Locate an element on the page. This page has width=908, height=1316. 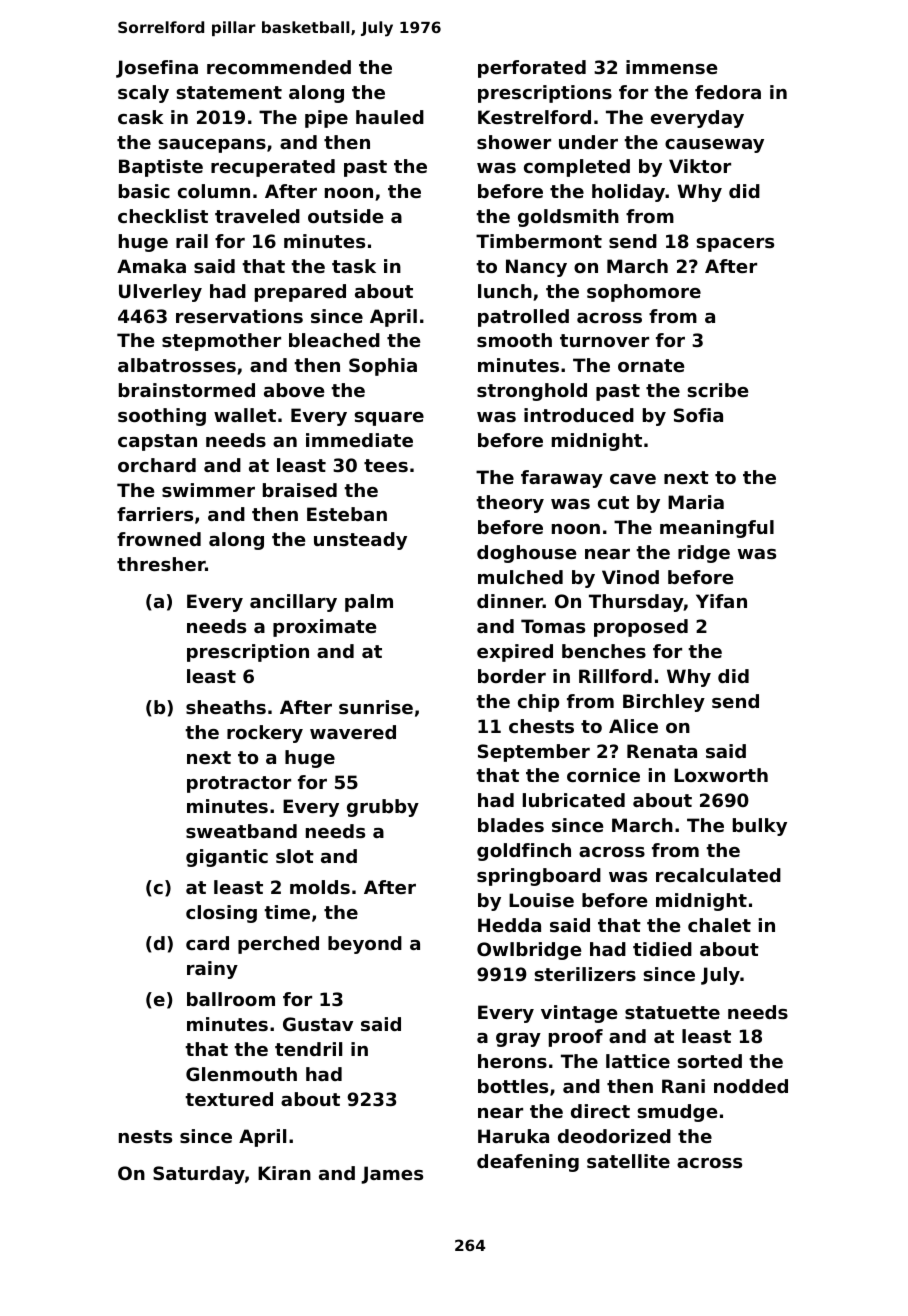
bleached is located at coordinates (334, 340).
